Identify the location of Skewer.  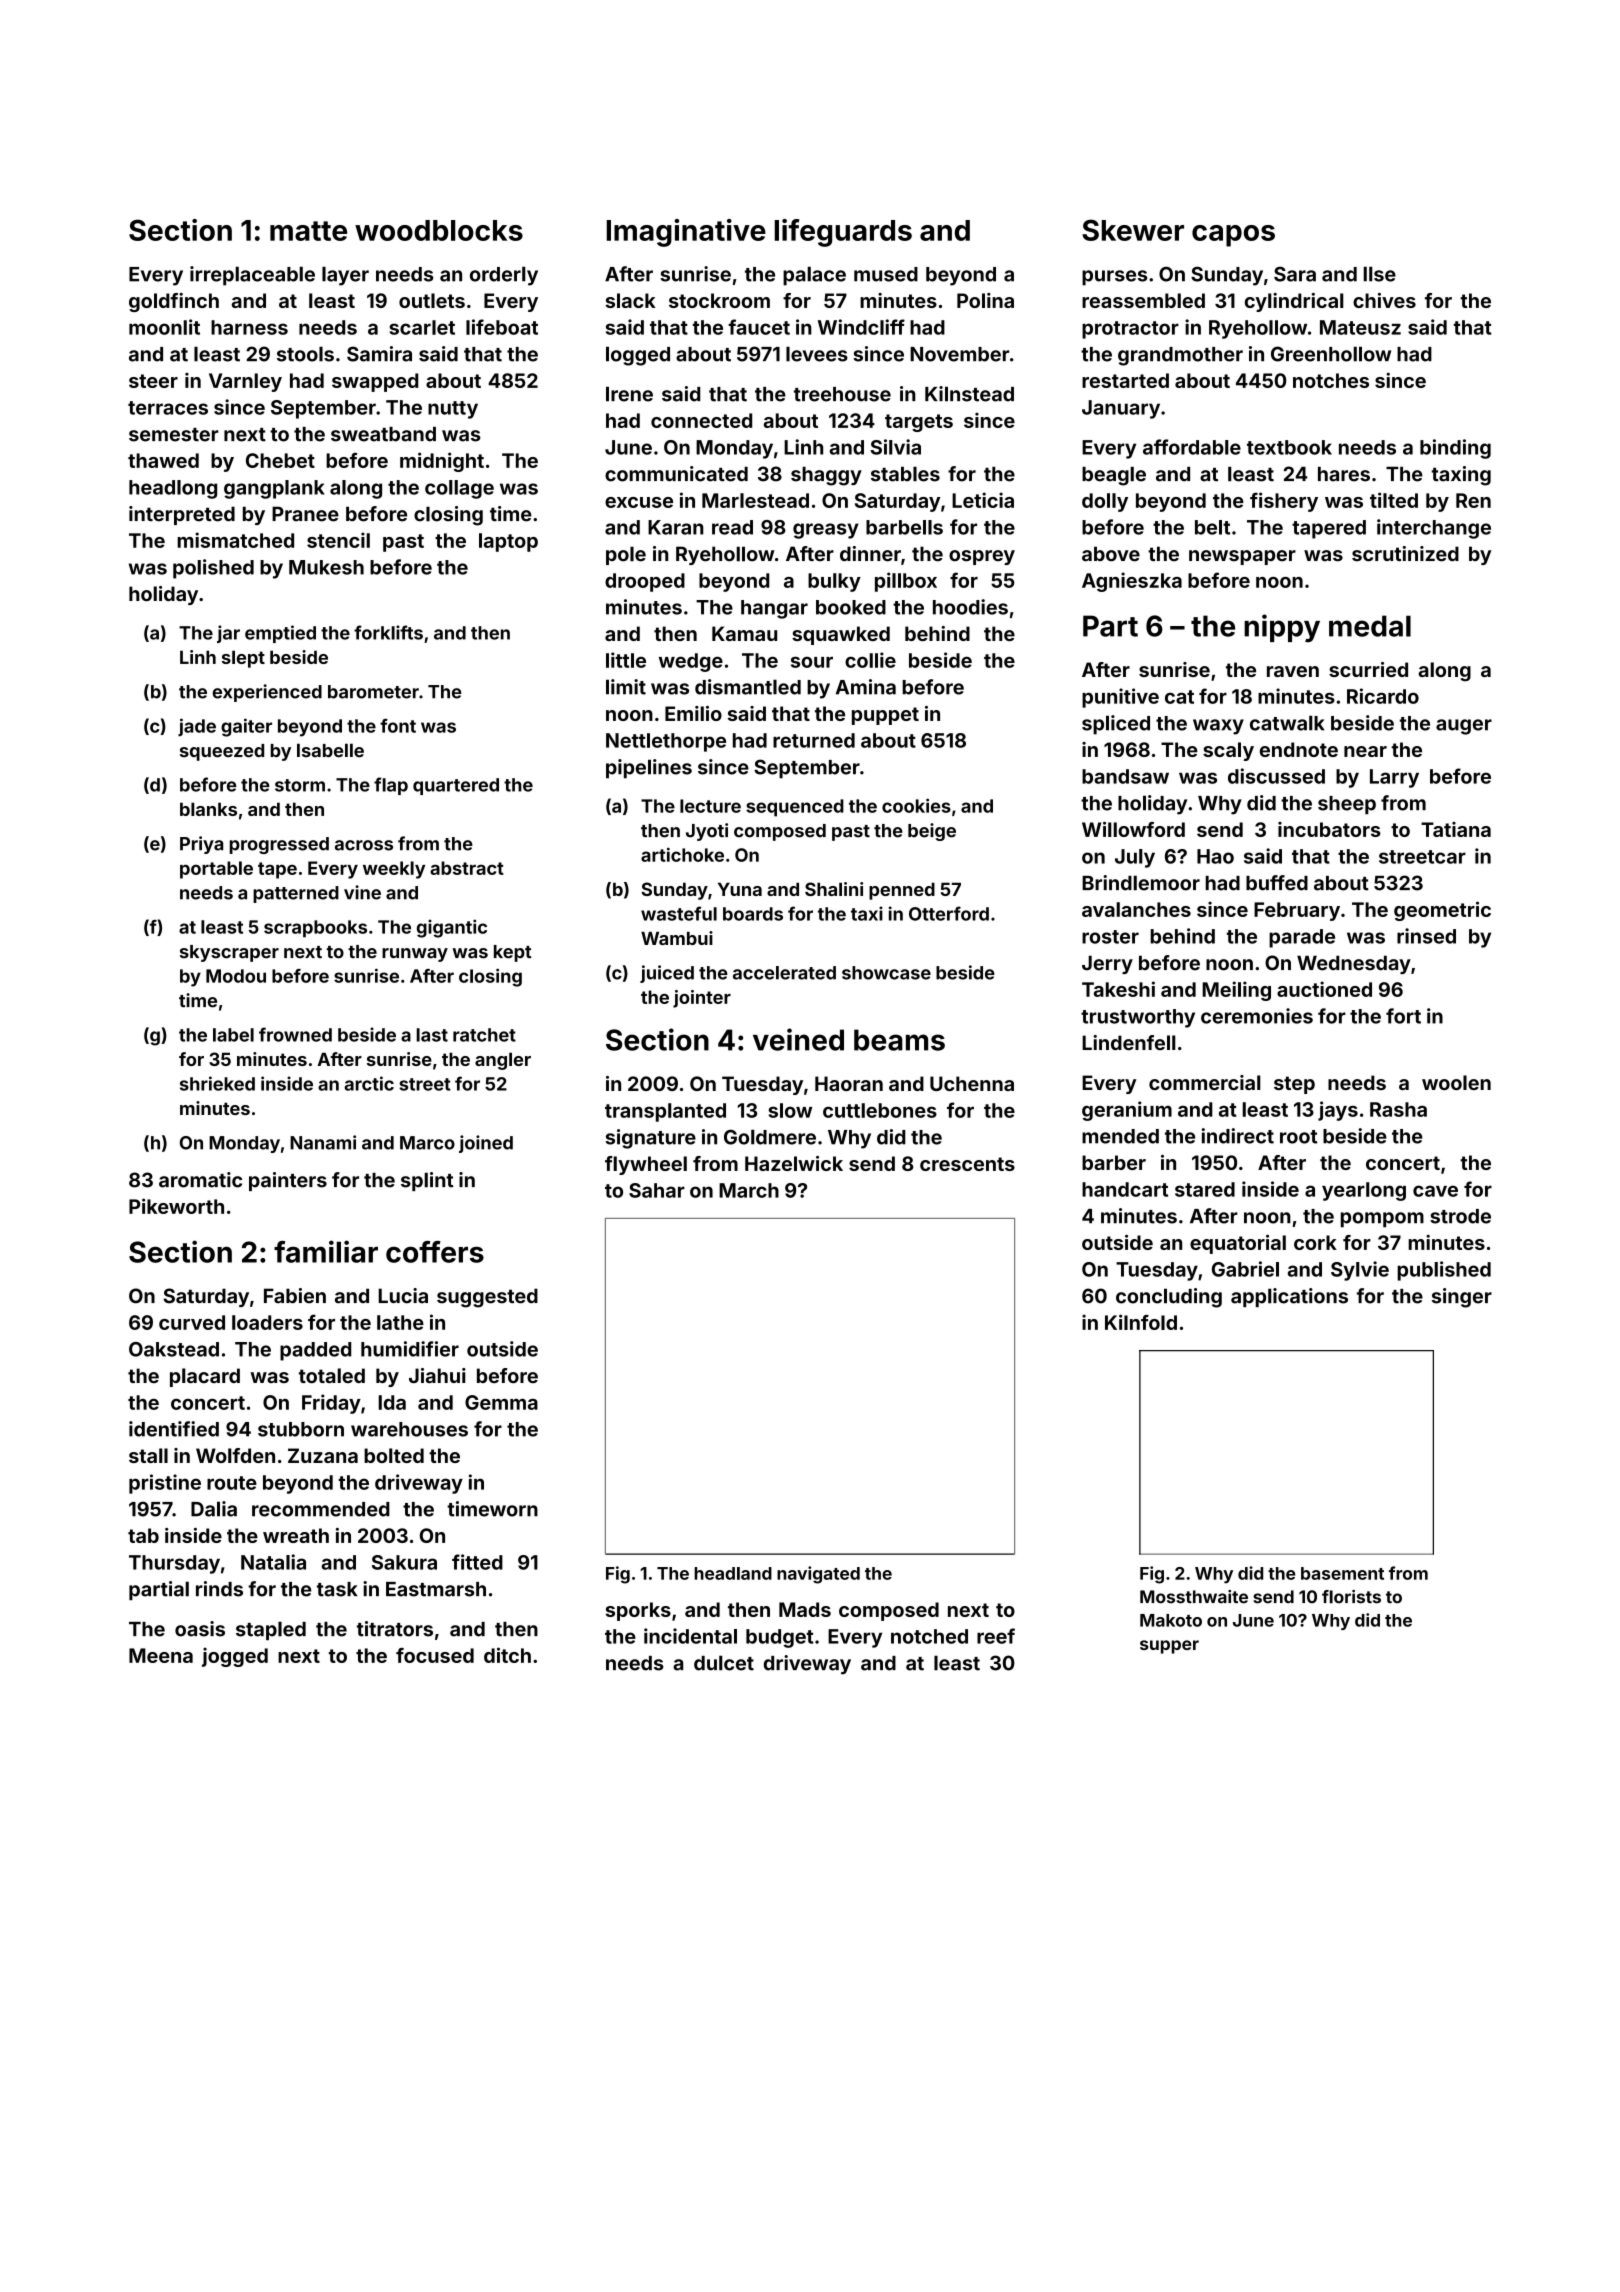
(1133, 230).
